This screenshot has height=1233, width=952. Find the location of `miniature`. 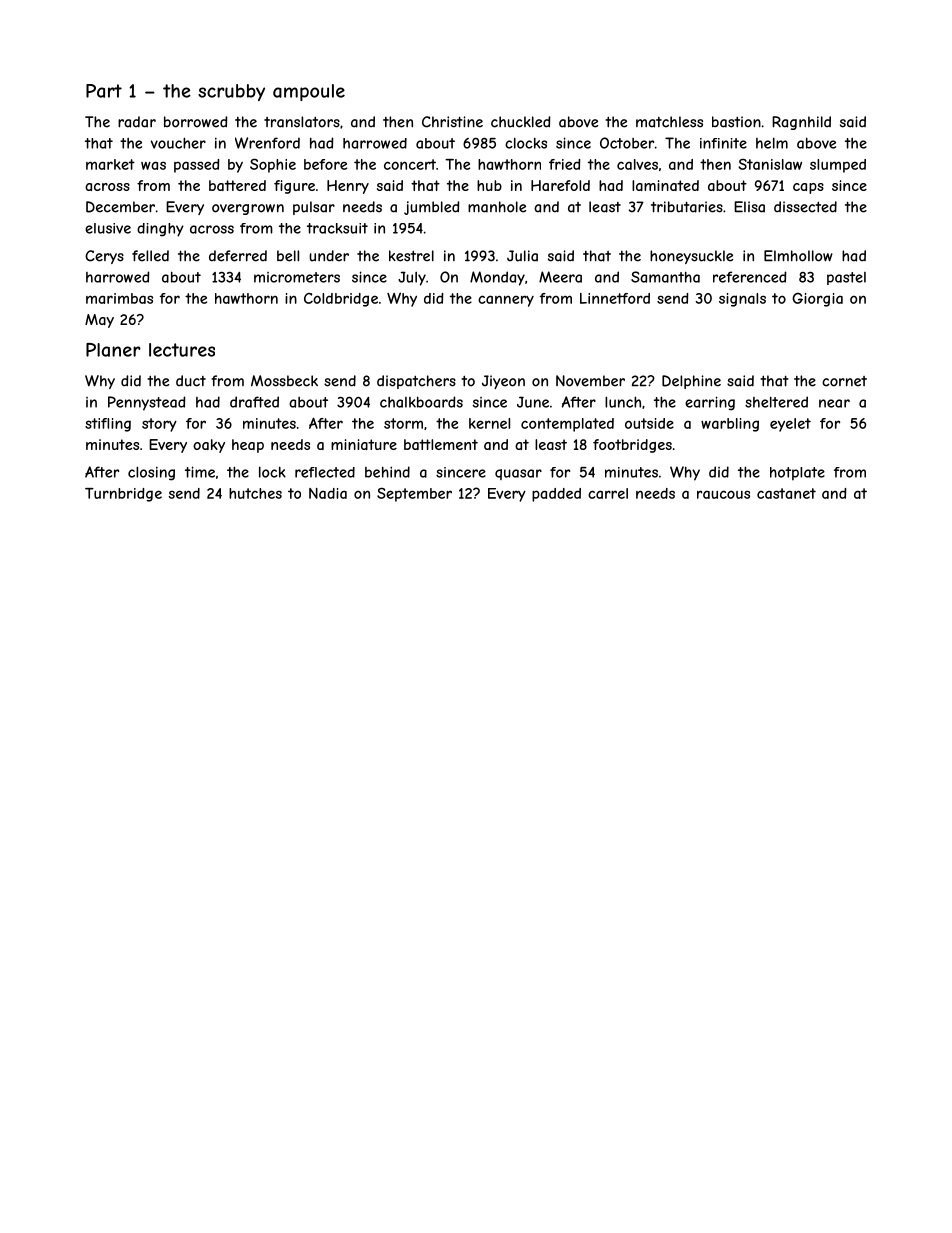

miniature is located at coordinates (364, 444).
